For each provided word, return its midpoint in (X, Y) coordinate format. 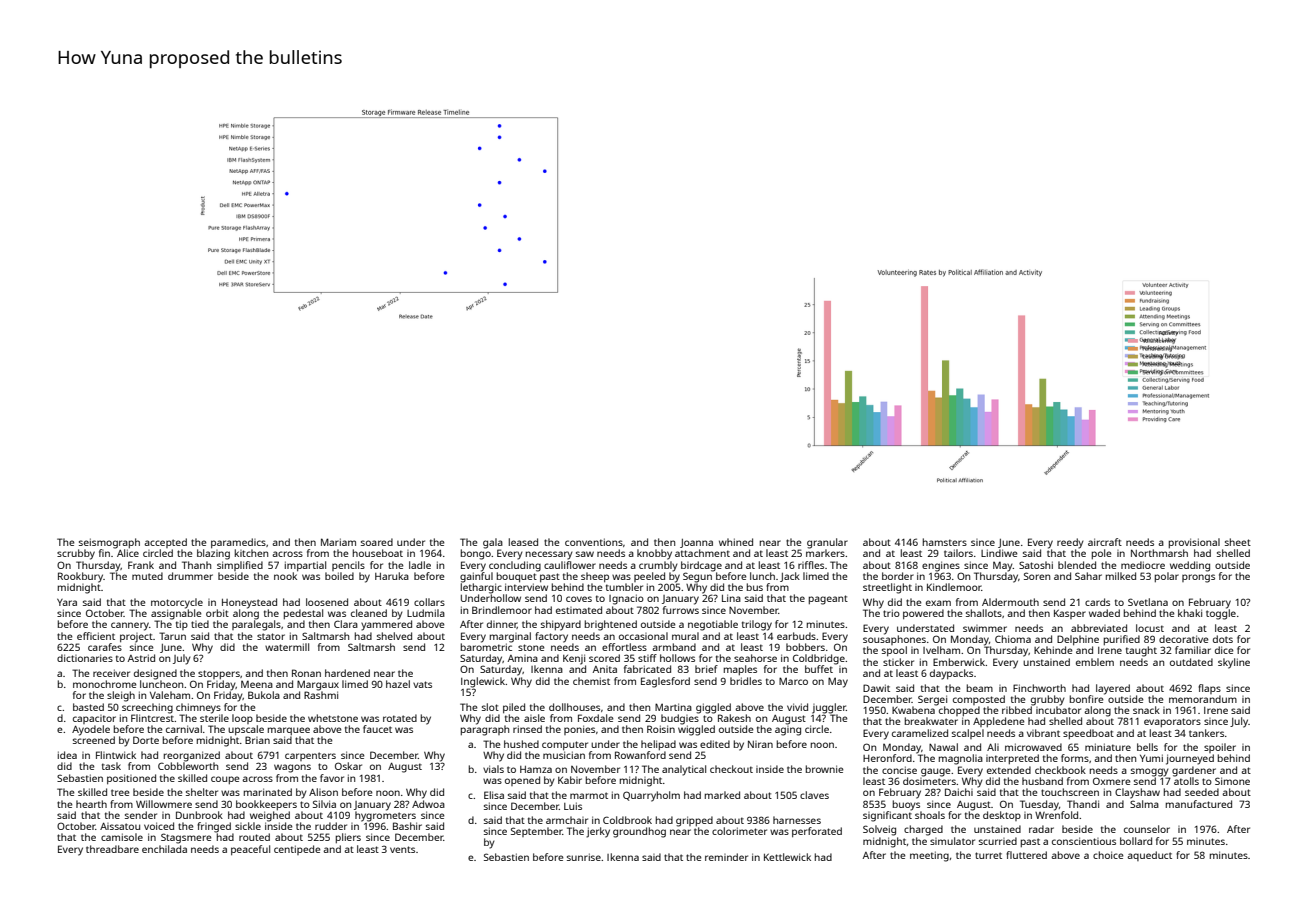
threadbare (112, 849)
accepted (165, 543)
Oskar (348, 766)
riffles (811, 565)
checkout (731, 769)
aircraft (1105, 542)
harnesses (797, 820)
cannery (130, 626)
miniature (1108, 747)
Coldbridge (819, 659)
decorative (1184, 639)
